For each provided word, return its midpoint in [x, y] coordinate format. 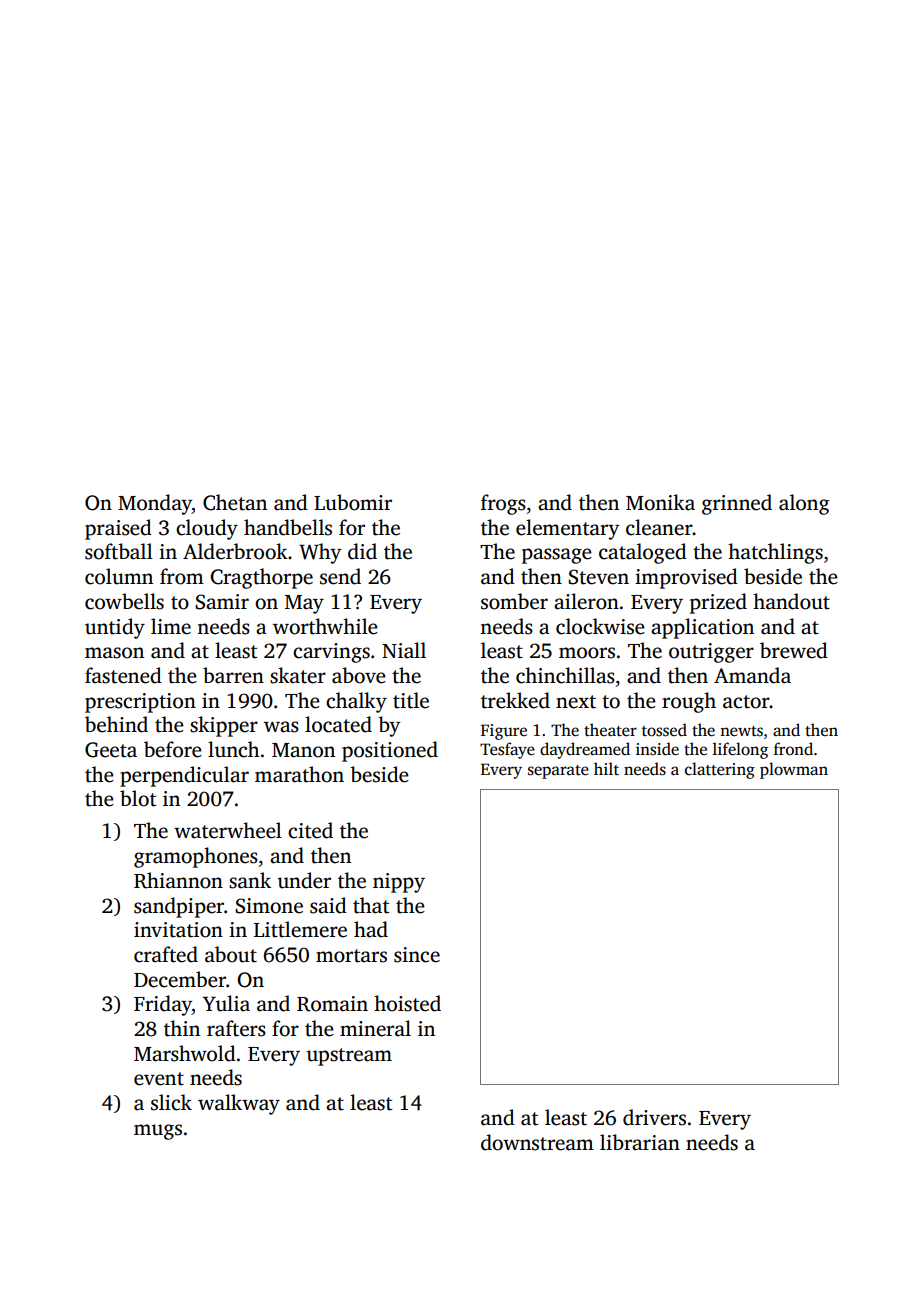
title [411, 700]
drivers [654, 1117]
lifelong [740, 750]
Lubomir [353, 502]
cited [310, 830]
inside [657, 749]
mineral [375, 1028]
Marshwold [185, 1053]
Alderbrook [235, 551]
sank [250, 880]
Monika [660, 502]
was [281, 727]
